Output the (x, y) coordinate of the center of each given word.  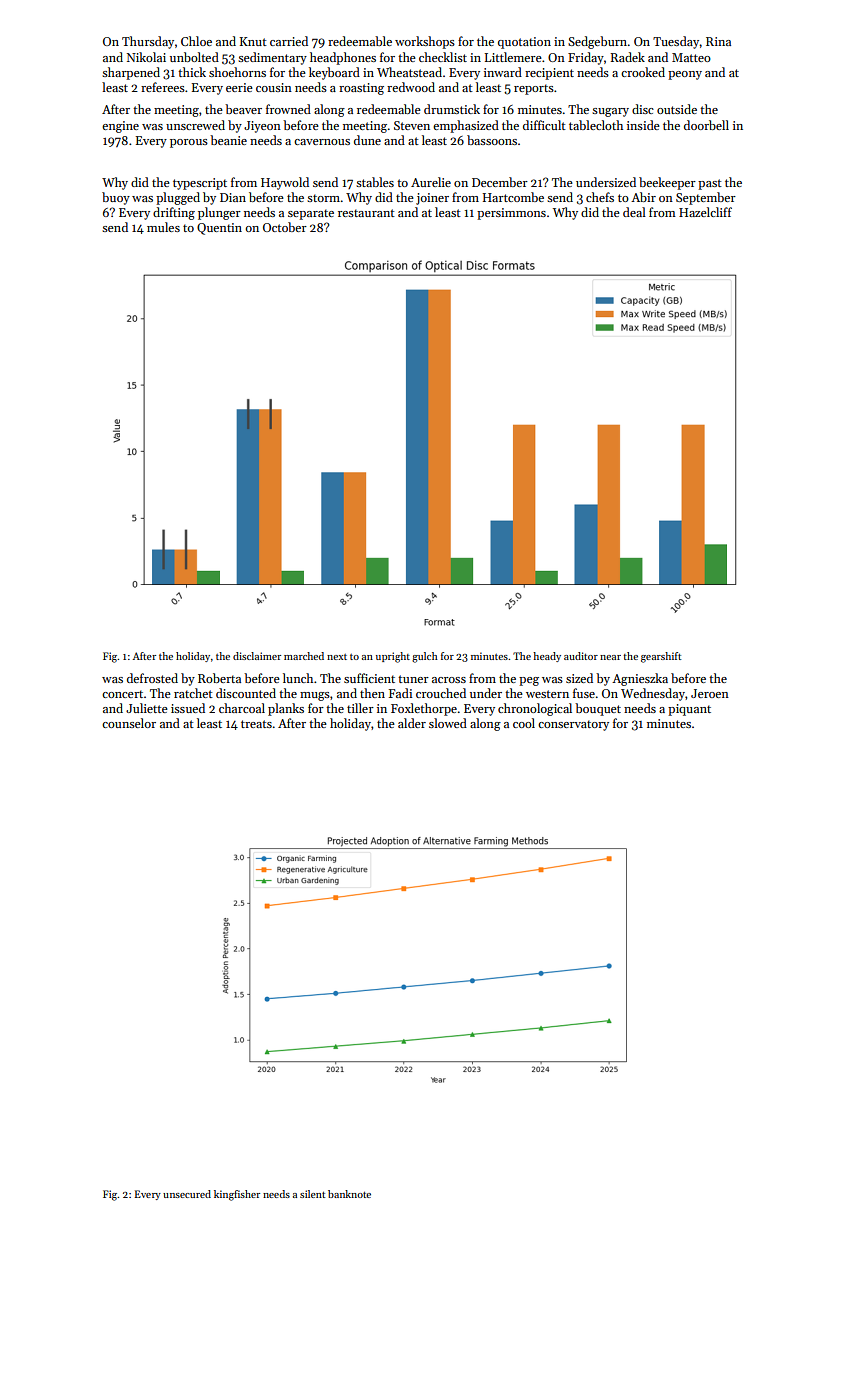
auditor (581, 656)
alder (412, 723)
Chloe (196, 41)
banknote (349, 1194)
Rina (718, 41)
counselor (129, 723)
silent (312, 1194)
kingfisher (237, 1195)
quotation (524, 43)
